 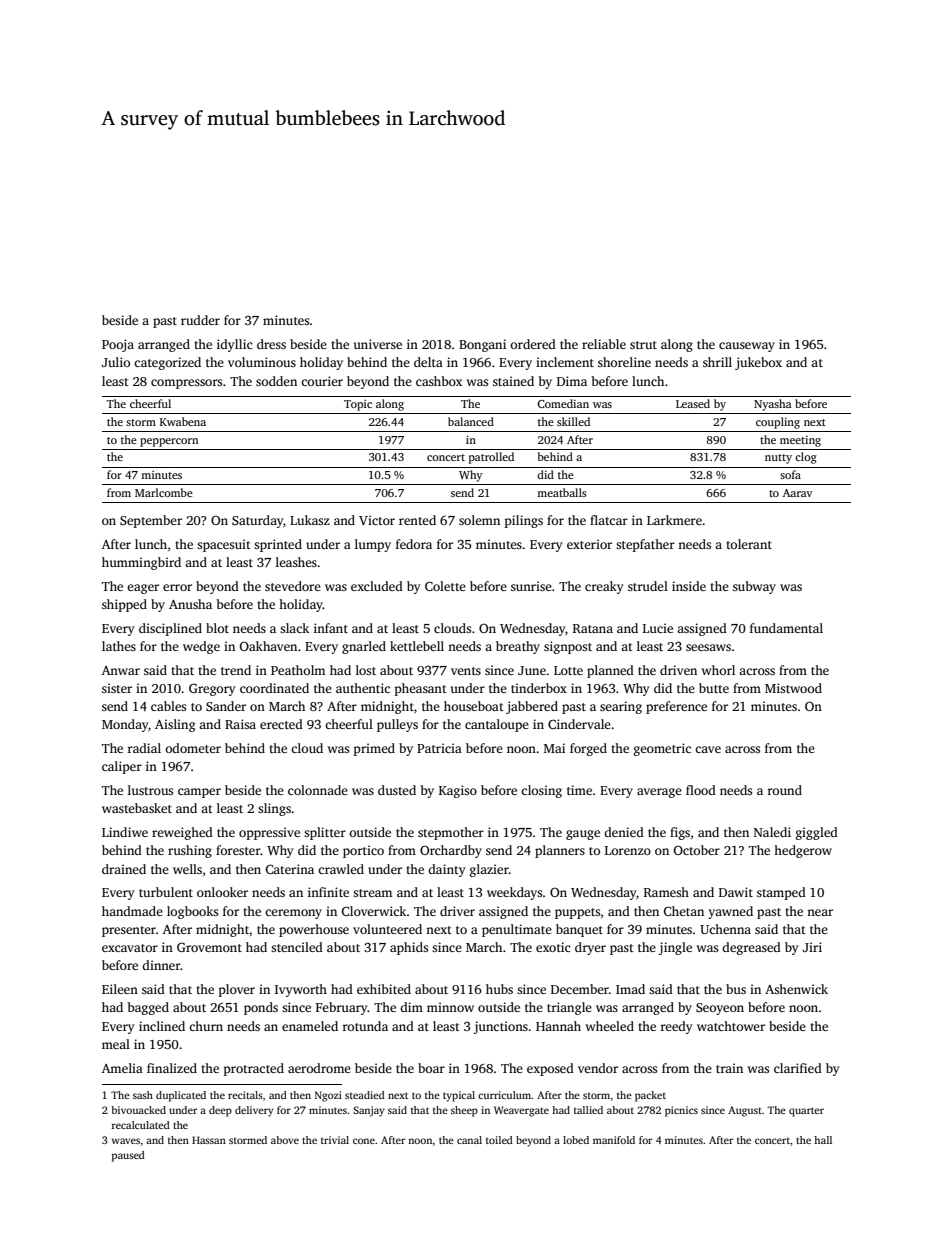 What do you see at coordinates (151, 521) in the page?
I see `September` at bounding box center [151, 521].
